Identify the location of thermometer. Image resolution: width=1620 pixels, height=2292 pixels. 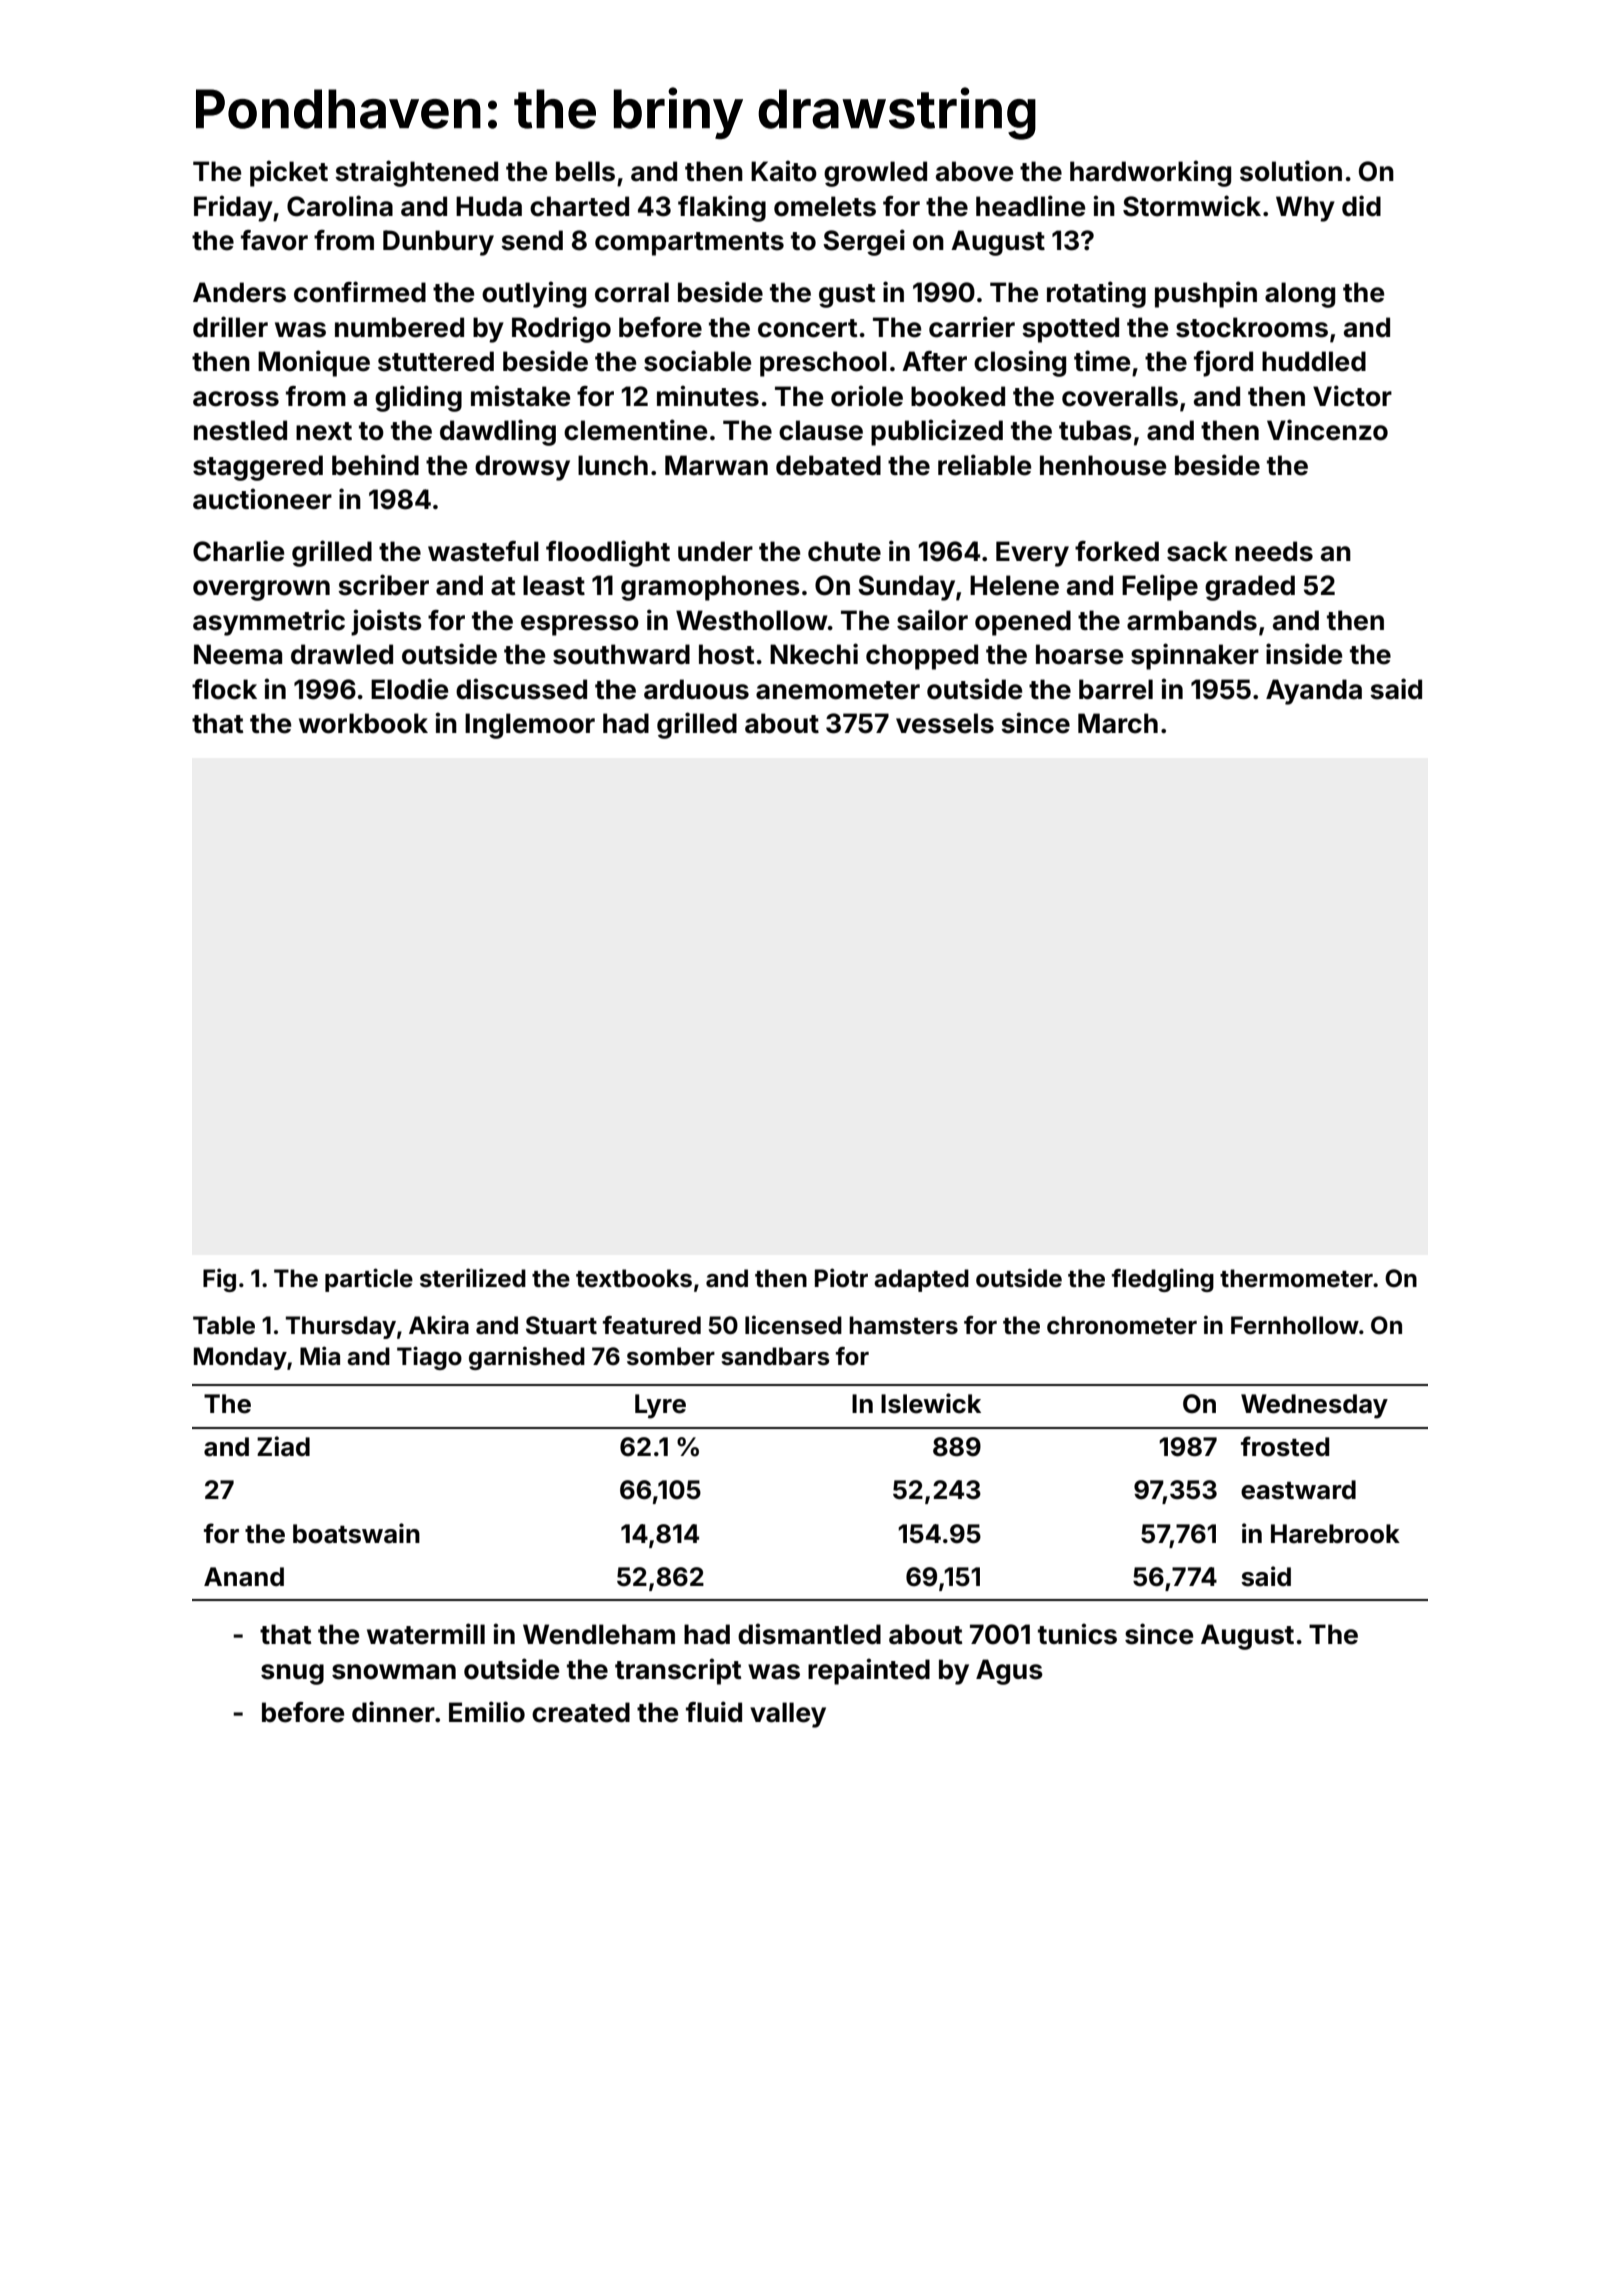
(1296, 1278).
